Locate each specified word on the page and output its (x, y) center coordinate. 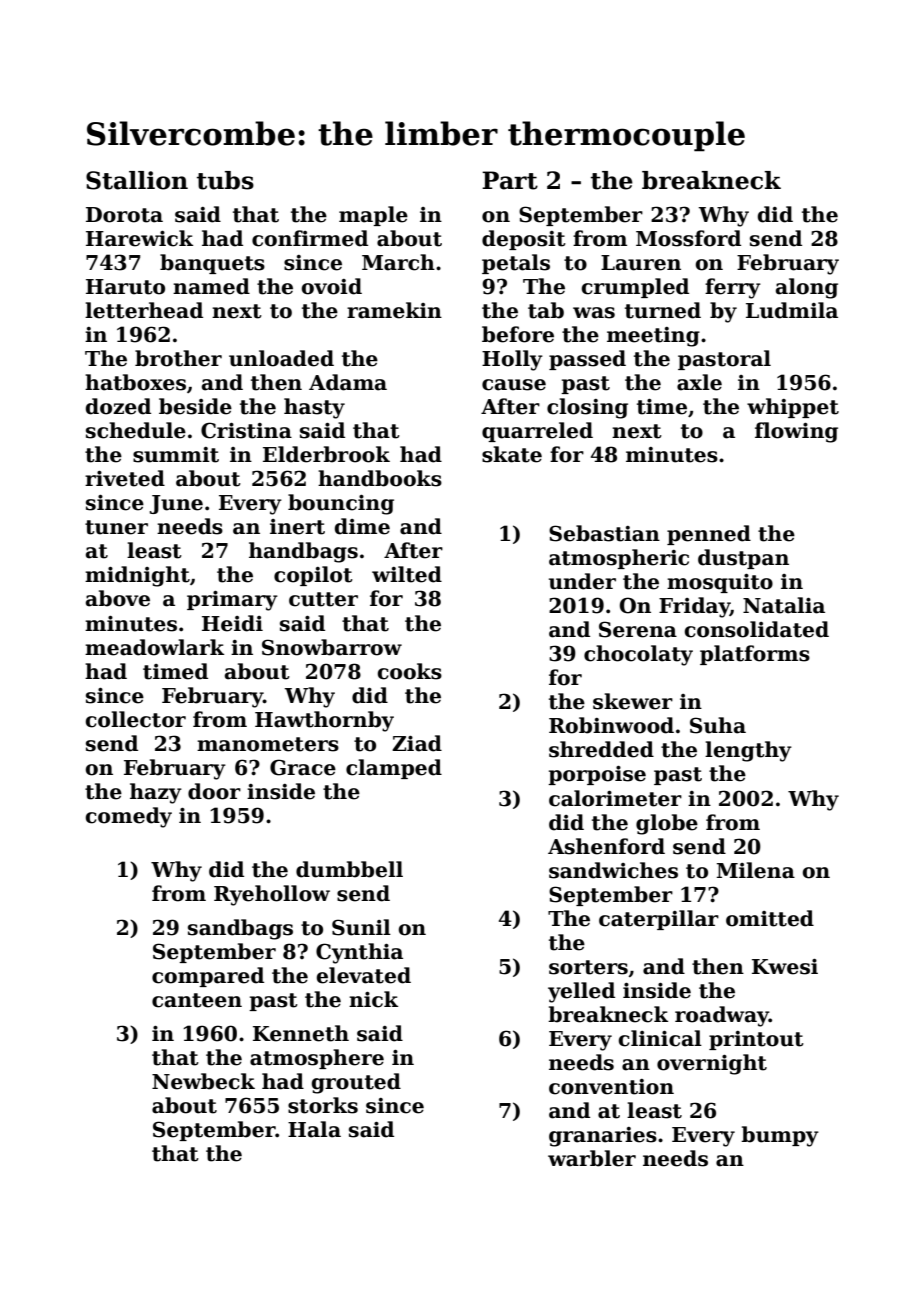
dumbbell (349, 869)
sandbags (240, 929)
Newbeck (203, 1081)
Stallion (137, 180)
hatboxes (135, 382)
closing (587, 408)
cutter (323, 599)
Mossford (688, 238)
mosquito (720, 583)
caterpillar (659, 920)
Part (510, 180)
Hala (314, 1129)
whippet (793, 408)
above (118, 598)
